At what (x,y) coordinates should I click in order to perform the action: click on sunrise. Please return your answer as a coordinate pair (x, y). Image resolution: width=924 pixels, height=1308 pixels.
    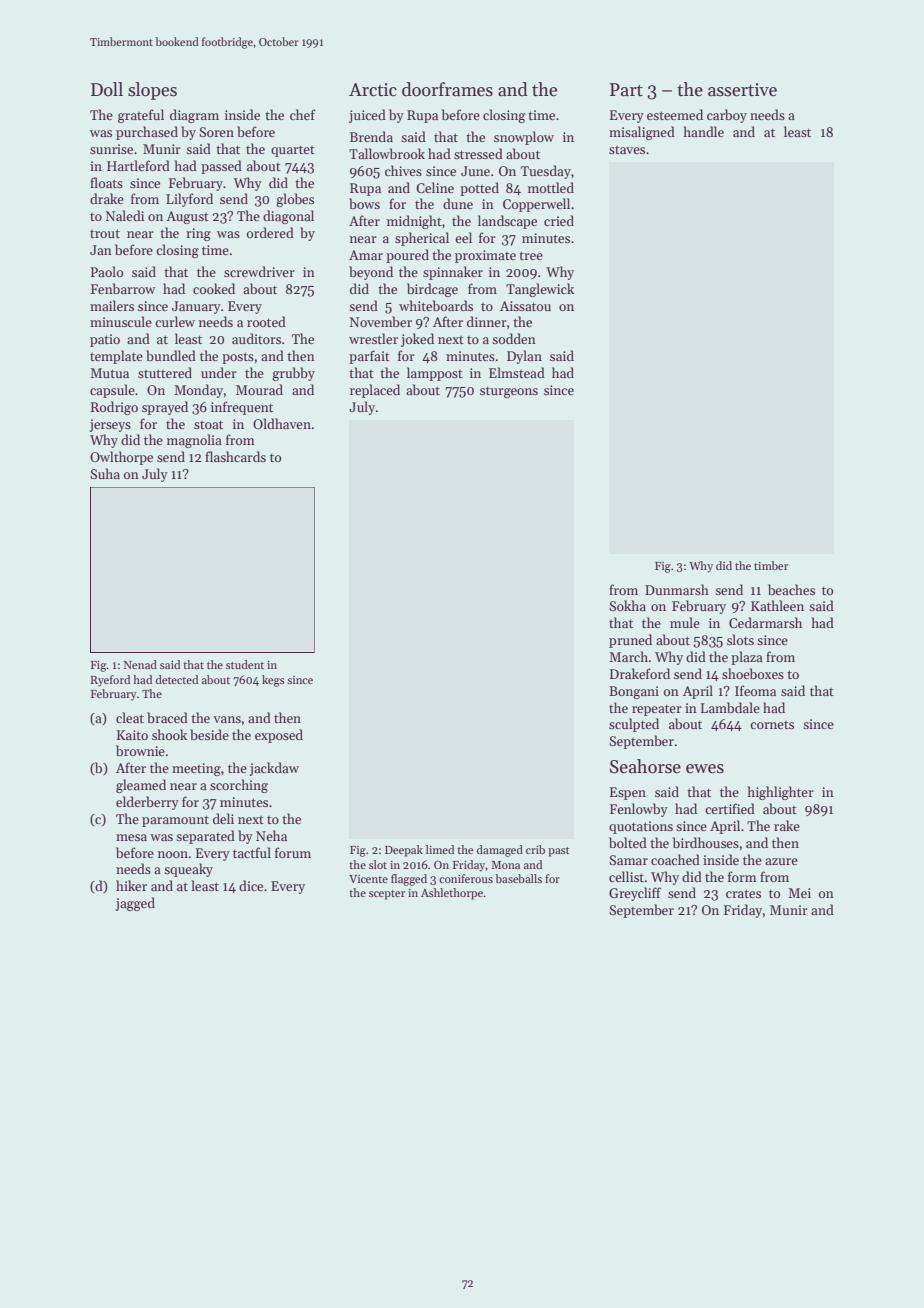
    Looking at the image, I should click on (111, 149).
